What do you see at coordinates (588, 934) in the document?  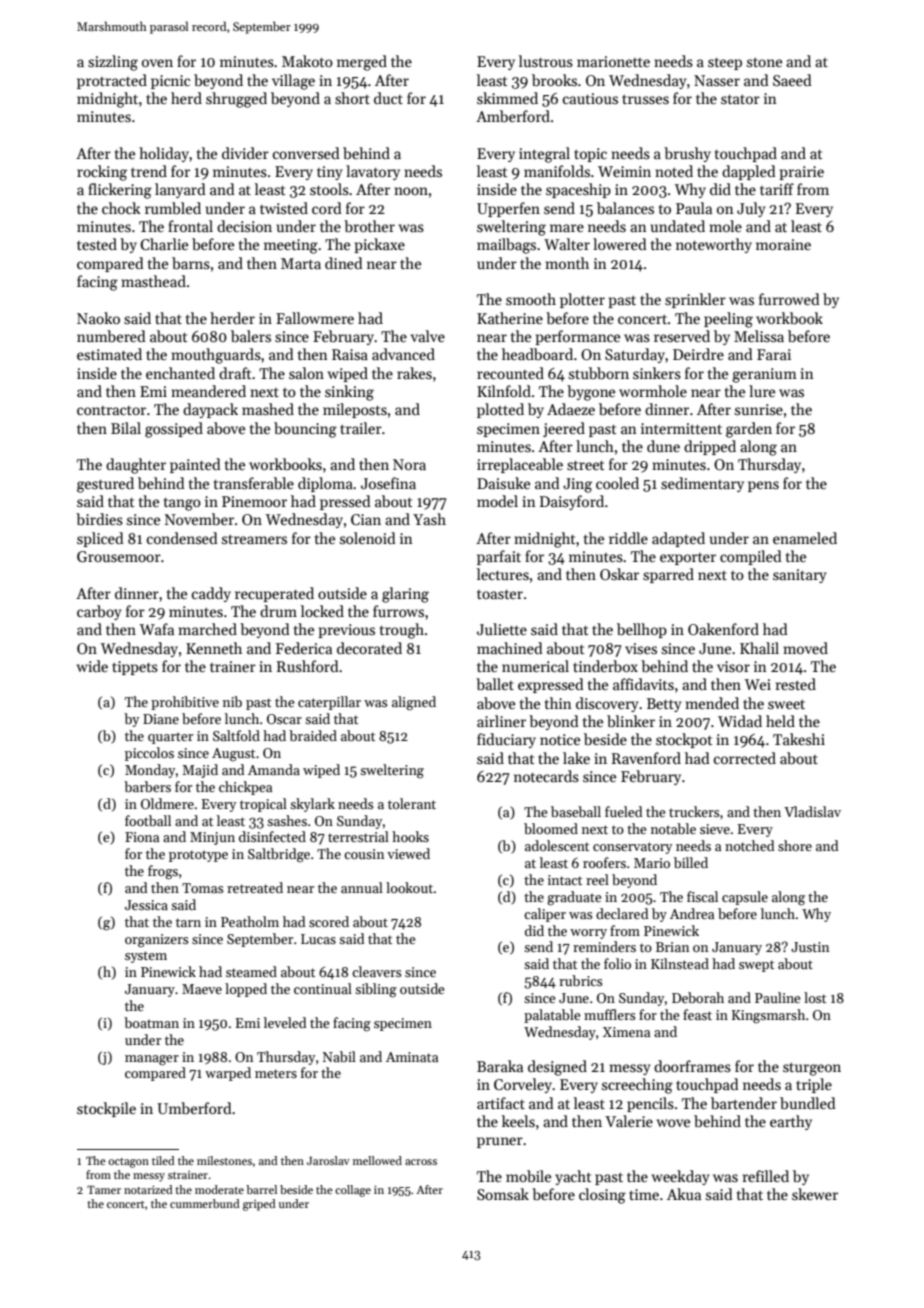 I see `worry` at bounding box center [588, 934].
